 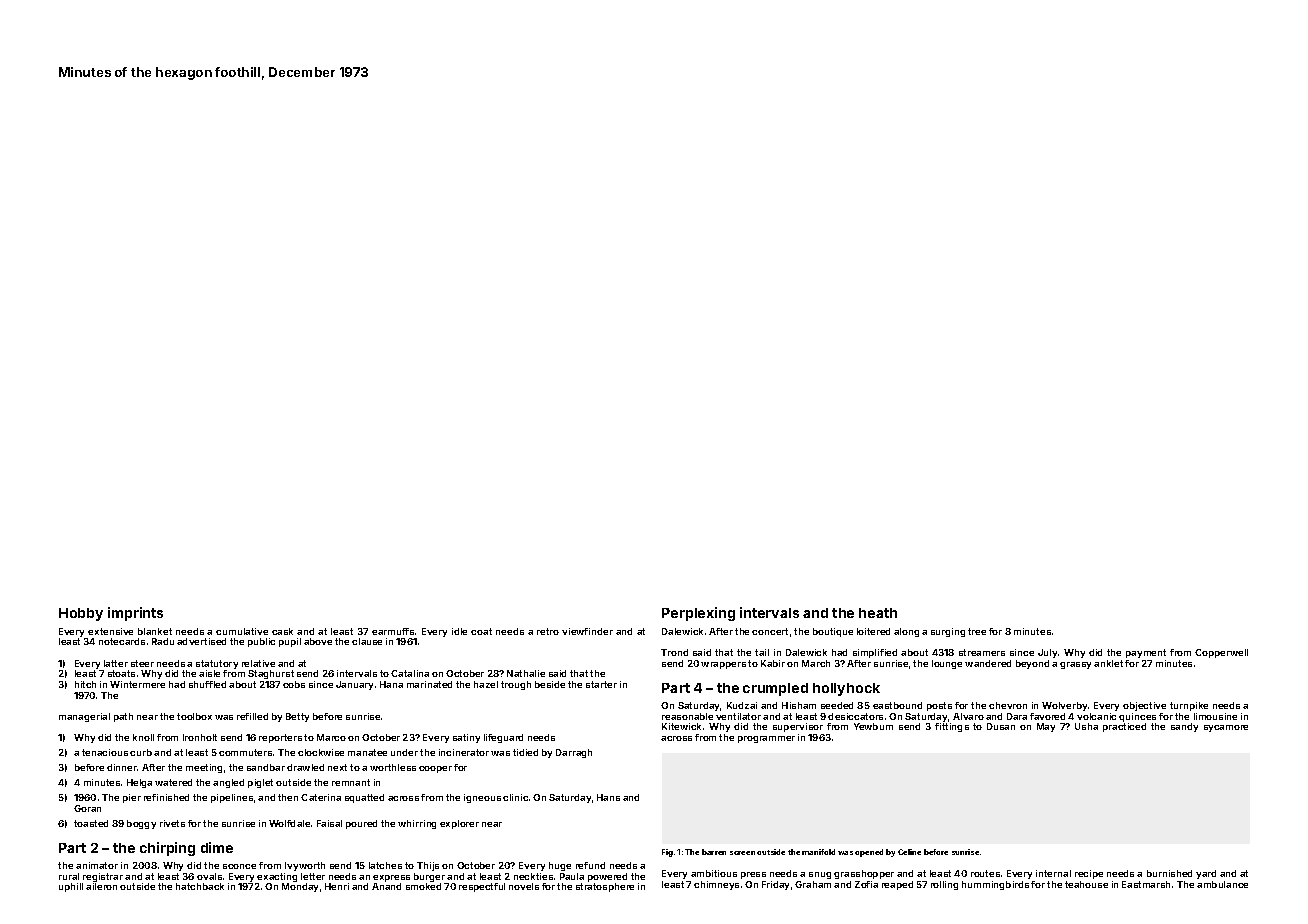 What do you see at coordinates (167, 849) in the document?
I see `chirping` at bounding box center [167, 849].
